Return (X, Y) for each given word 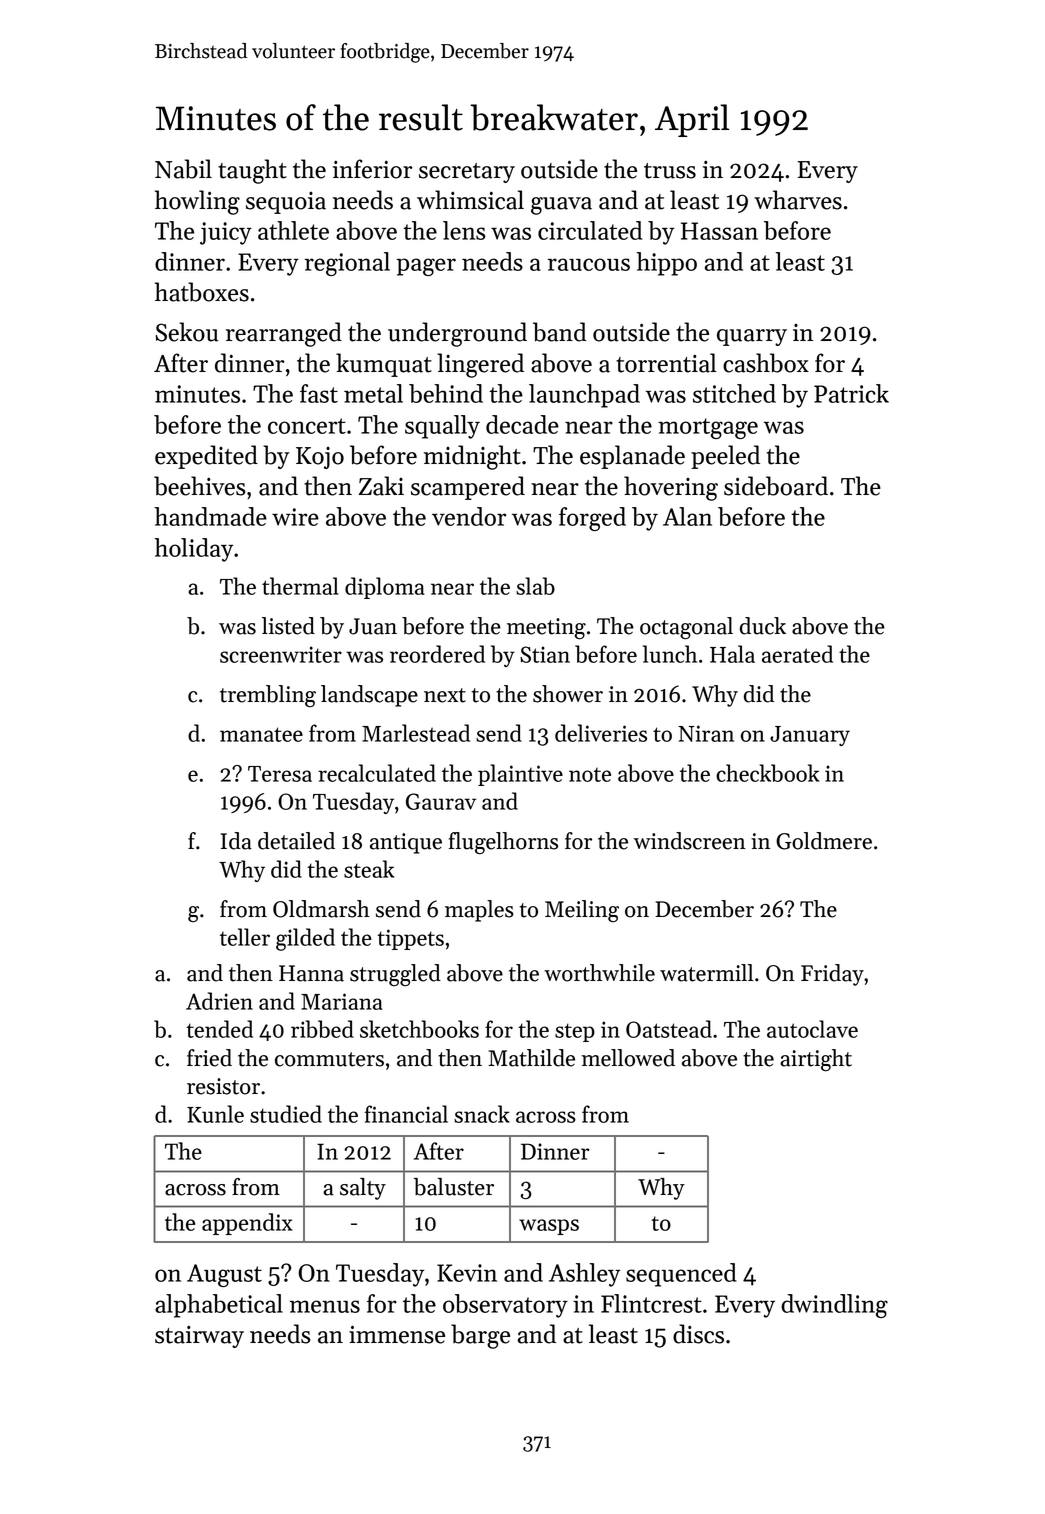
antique (406, 843)
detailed (296, 841)
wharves (798, 200)
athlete (293, 230)
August (224, 1275)
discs (698, 1334)
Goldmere (824, 841)
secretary (467, 173)
